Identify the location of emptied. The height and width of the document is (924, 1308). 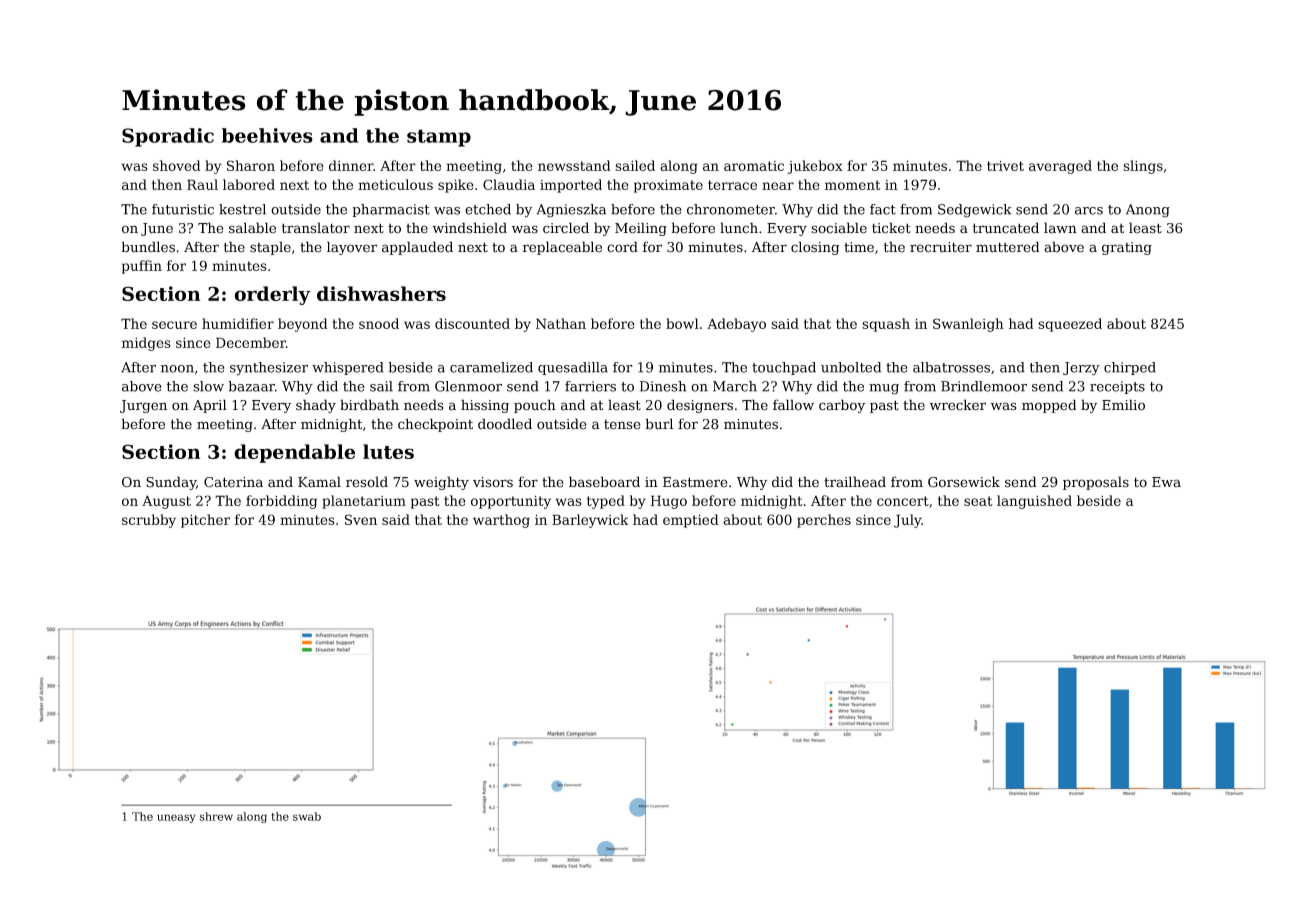
(690, 521).
